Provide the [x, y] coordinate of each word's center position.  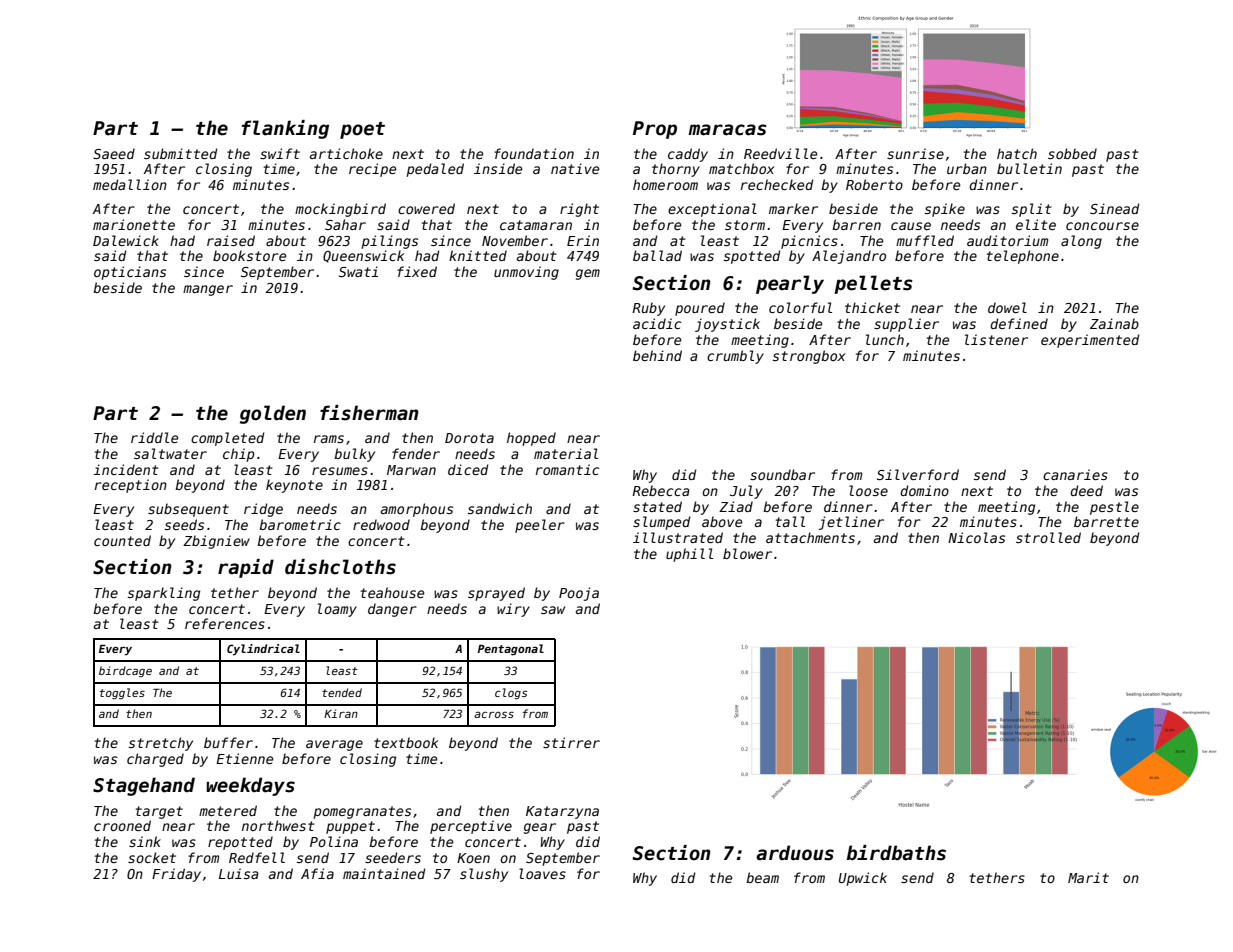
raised [231, 240]
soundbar [782, 474]
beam [762, 877]
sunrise [915, 153]
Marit [1088, 877]
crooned [122, 825]
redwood [381, 524]
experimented [1090, 341]
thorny [676, 170]
